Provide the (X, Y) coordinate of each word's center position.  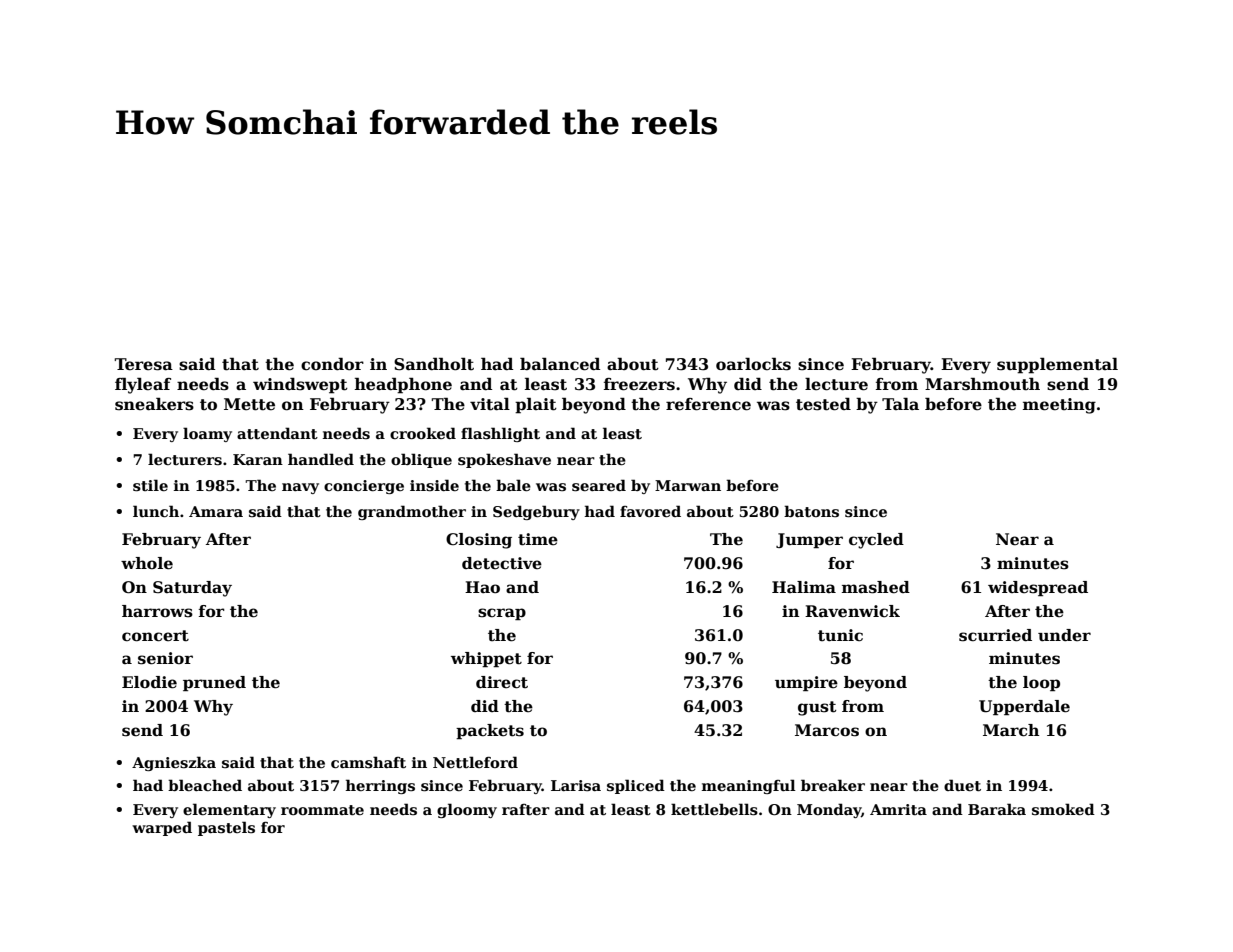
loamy (207, 434)
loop (1041, 683)
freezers (639, 384)
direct (502, 682)
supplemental (1057, 366)
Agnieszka (174, 763)
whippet (486, 659)
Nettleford (475, 762)
